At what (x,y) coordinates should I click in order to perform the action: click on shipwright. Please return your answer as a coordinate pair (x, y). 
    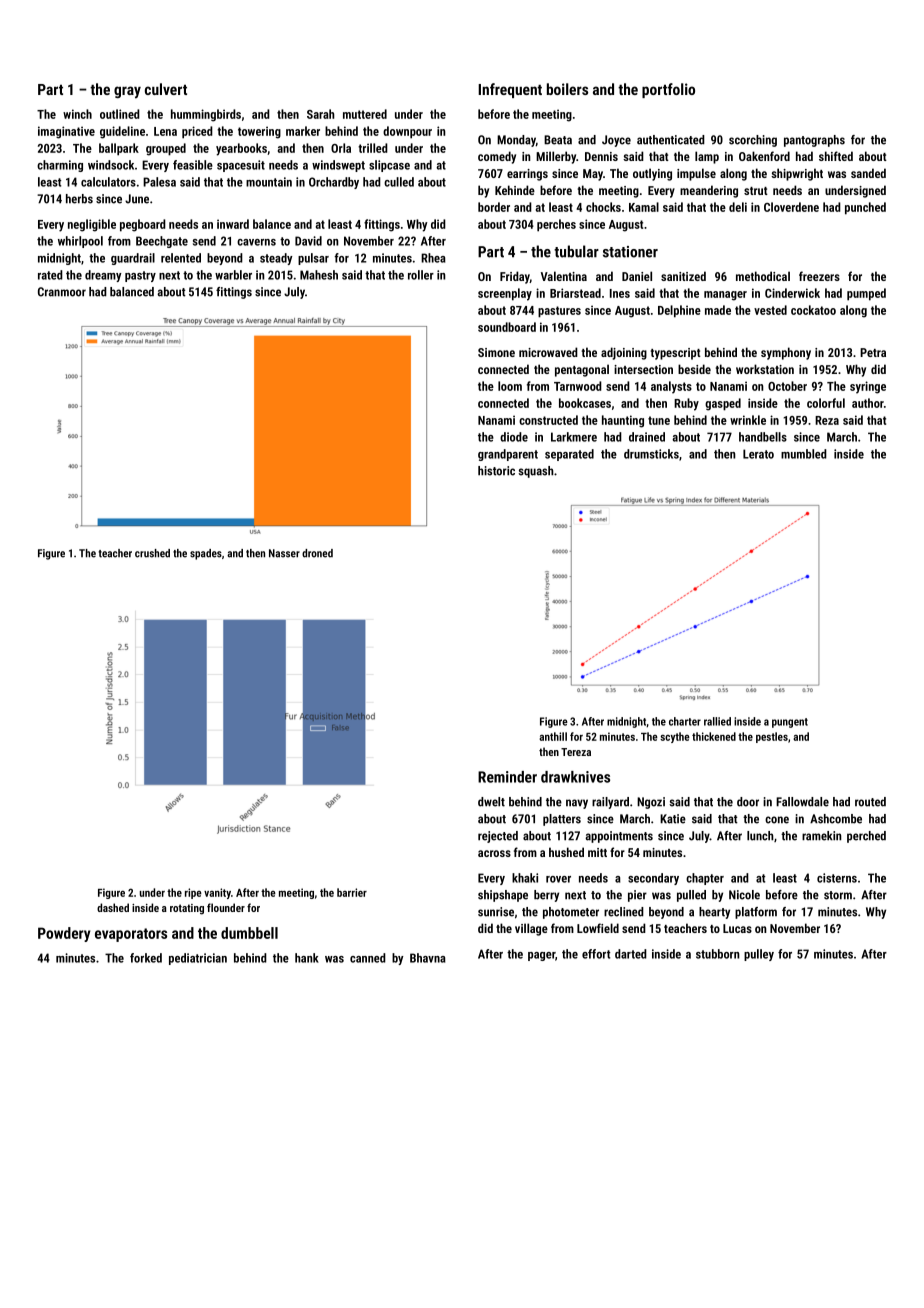
    Looking at the image, I should click on (797, 174).
